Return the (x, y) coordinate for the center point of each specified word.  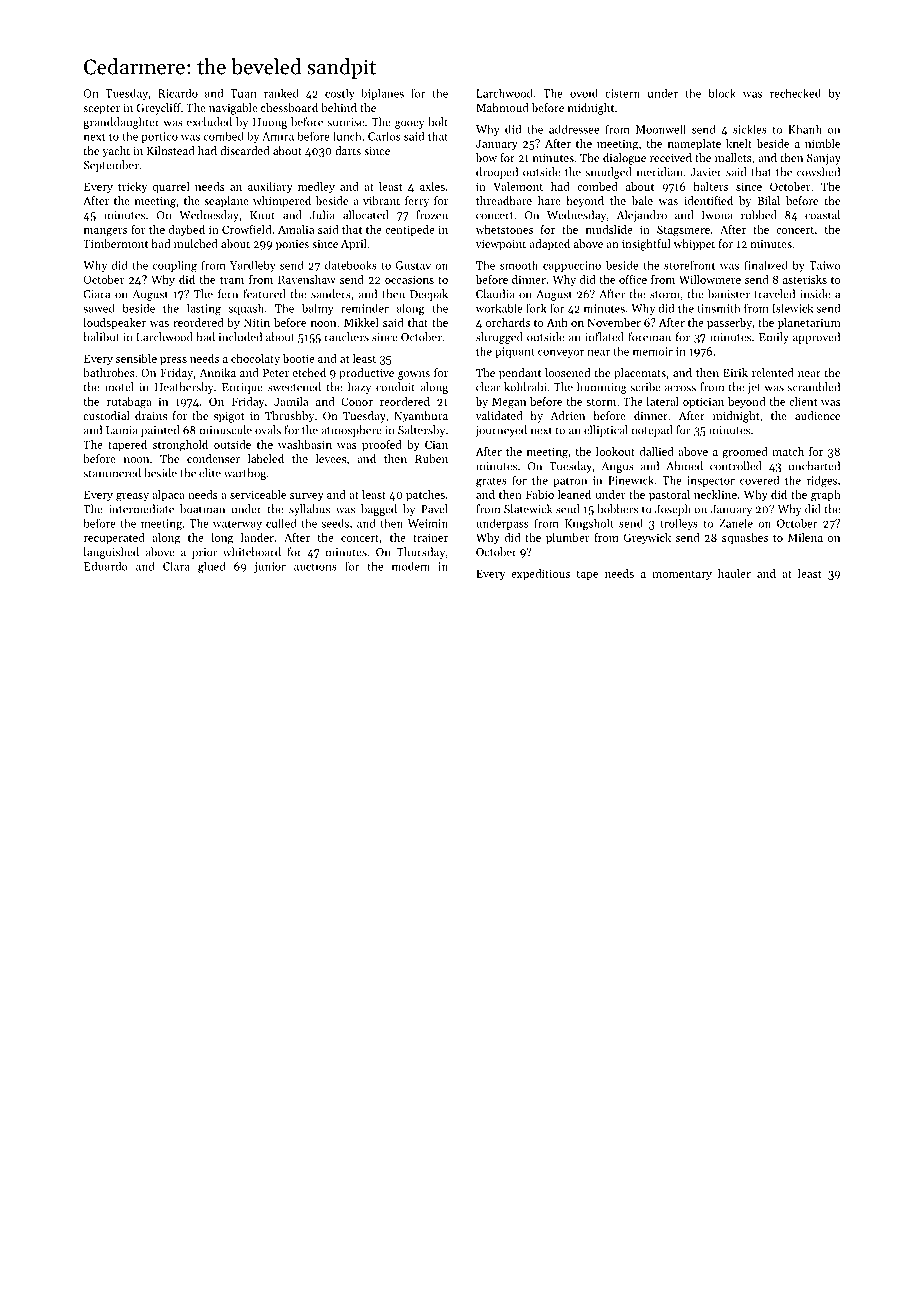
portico (159, 137)
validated (499, 415)
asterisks (805, 279)
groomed (745, 453)
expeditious (540, 574)
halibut (101, 337)
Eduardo (106, 566)
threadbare (504, 200)
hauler (734, 573)
